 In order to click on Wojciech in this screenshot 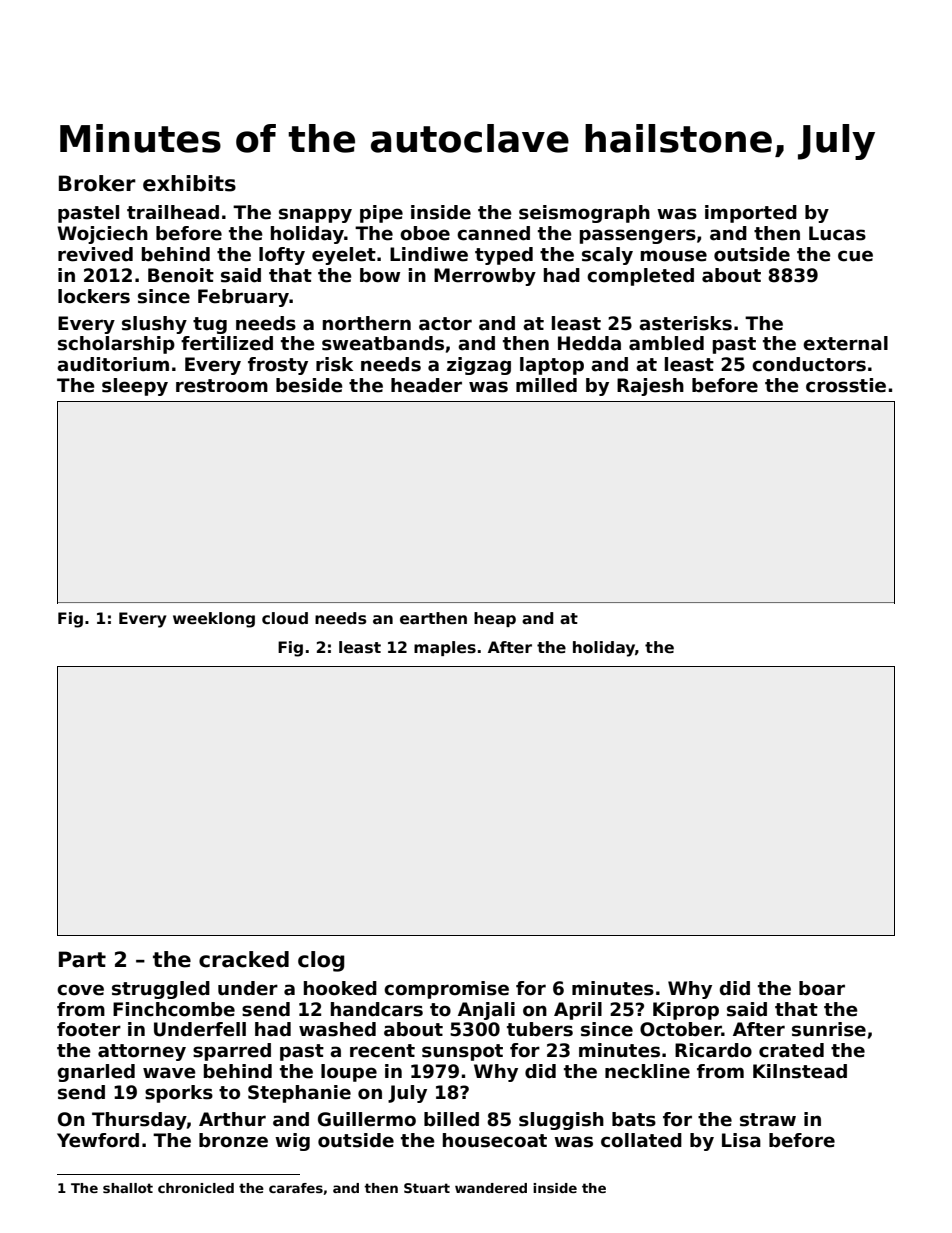, I will do `click(102, 235)`.
